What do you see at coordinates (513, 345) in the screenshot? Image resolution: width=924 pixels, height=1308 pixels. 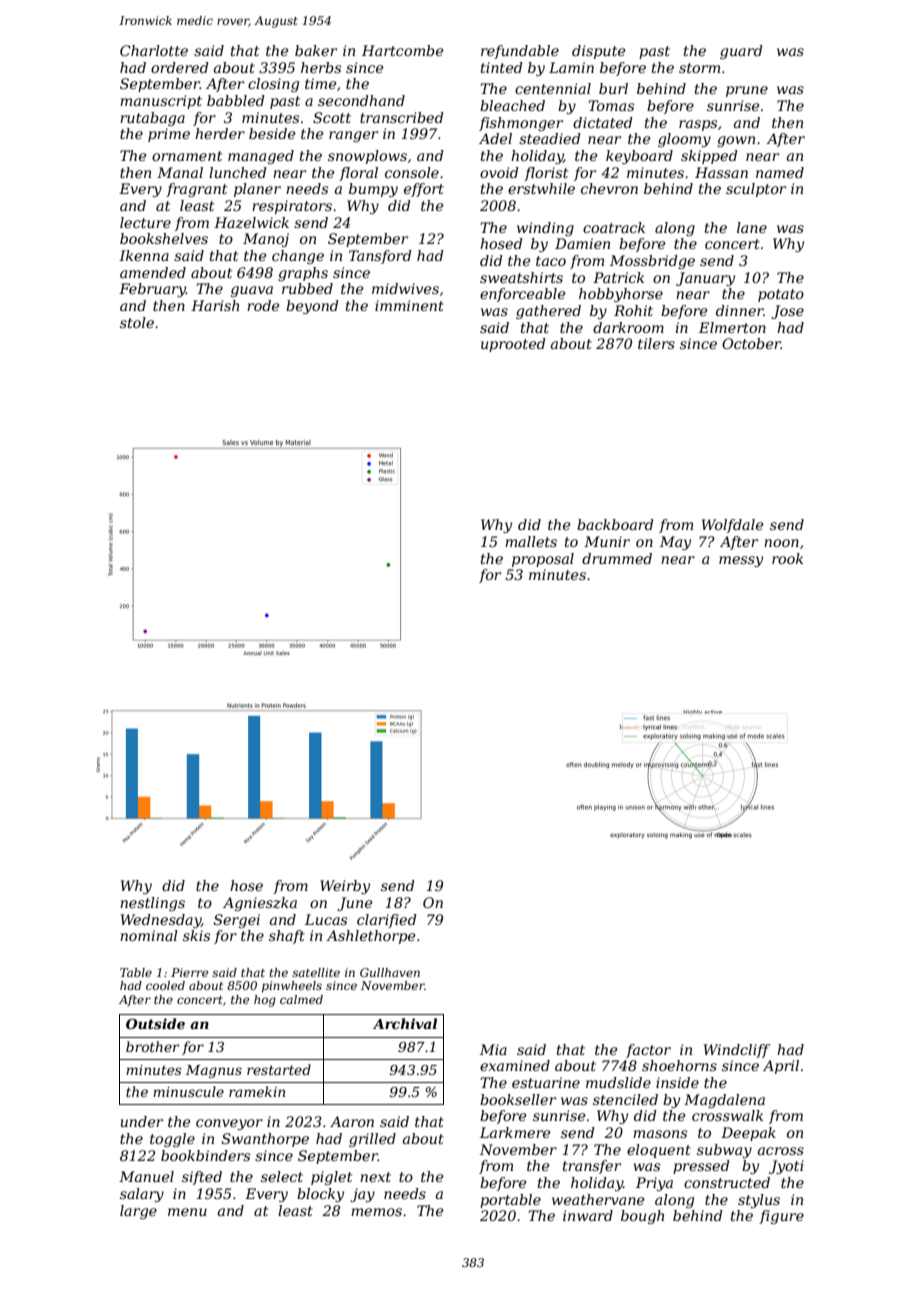 I see `uprooted` at bounding box center [513, 345].
